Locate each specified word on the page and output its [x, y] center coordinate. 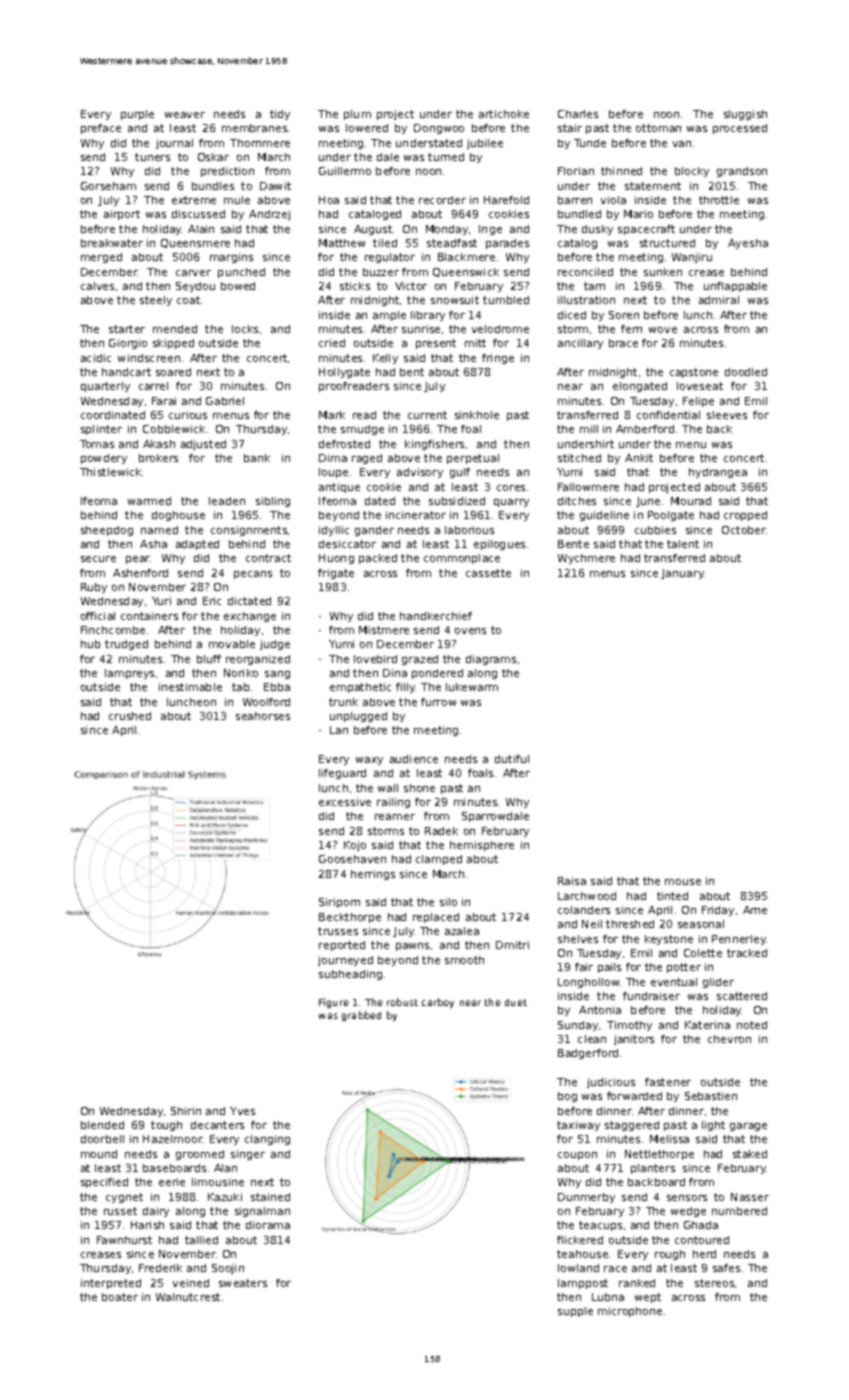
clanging [267, 1140]
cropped [745, 516]
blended [102, 1125]
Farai [164, 401]
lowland [578, 1268]
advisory [420, 473]
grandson [742, 172]
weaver [185, 115]
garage [748, 1127]
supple [575, 1312]
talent [683, 544]
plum [357, 115]
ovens [470, 631]
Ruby [94, 588]
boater [120, 1297]
